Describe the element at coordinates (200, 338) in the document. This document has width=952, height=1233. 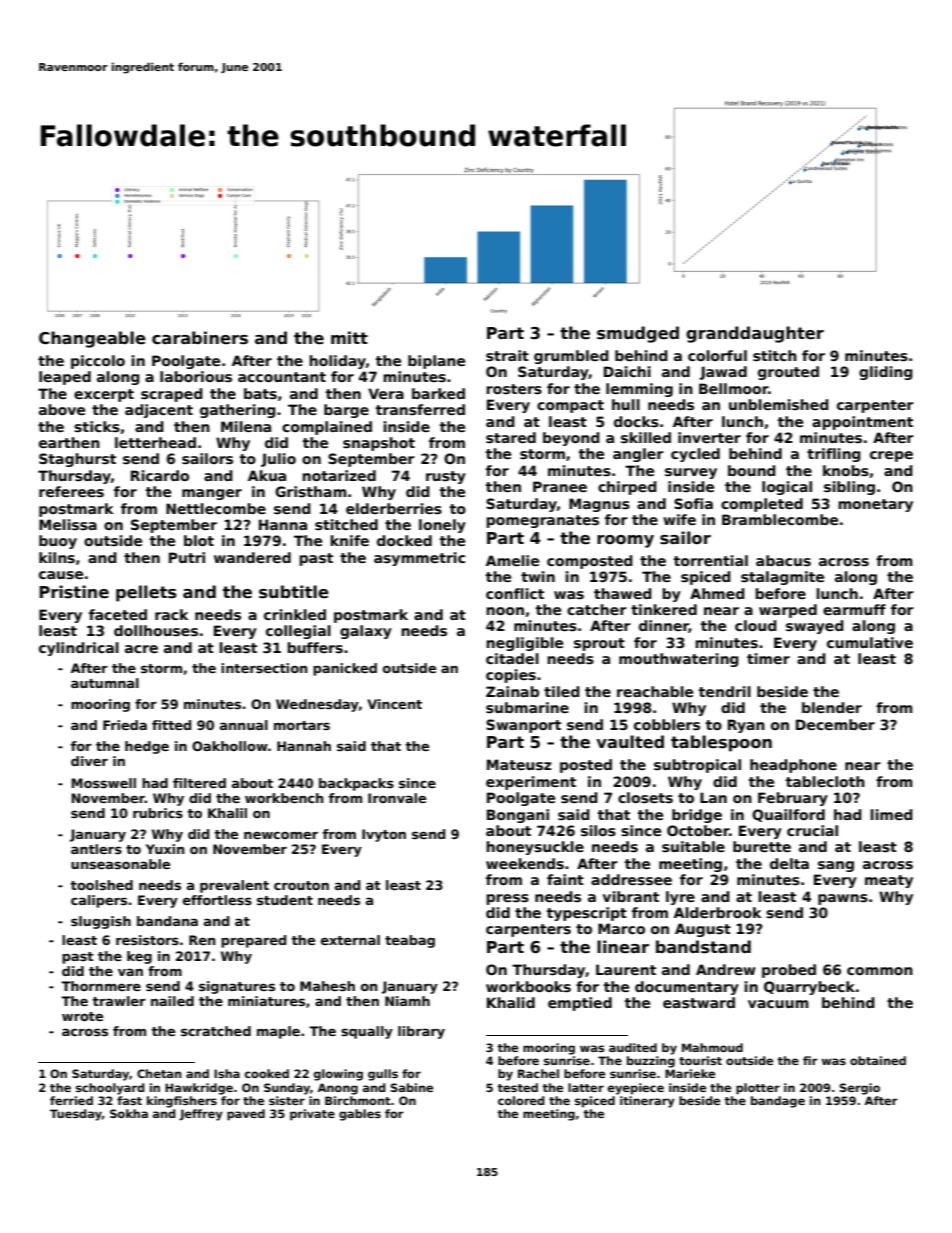
I see `carabiners` at that location.
